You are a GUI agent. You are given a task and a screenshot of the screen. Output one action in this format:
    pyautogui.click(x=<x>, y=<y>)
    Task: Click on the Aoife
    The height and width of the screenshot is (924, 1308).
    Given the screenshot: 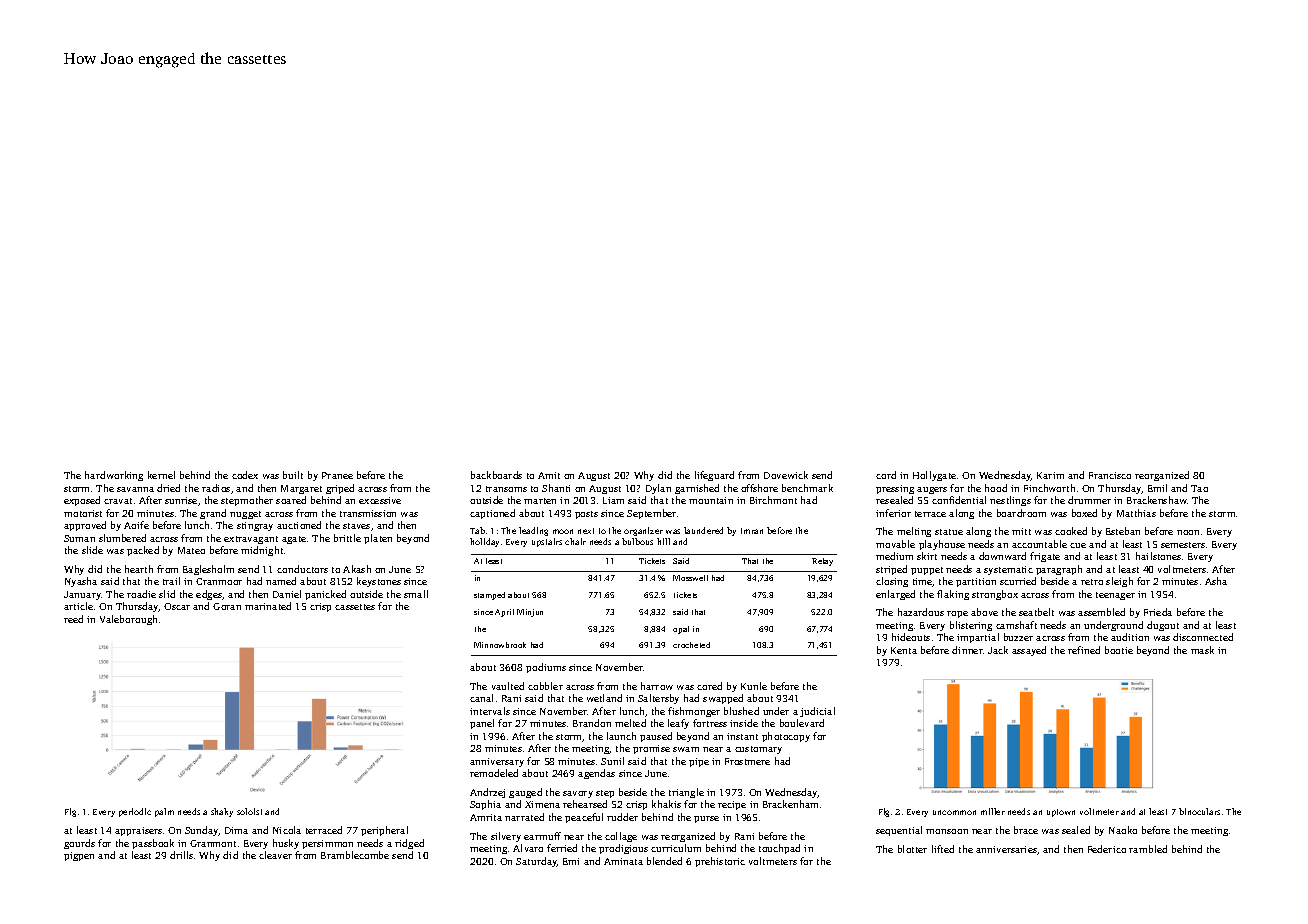 What is the action you would take?
    pyautogui.click(x=136, y=525)
